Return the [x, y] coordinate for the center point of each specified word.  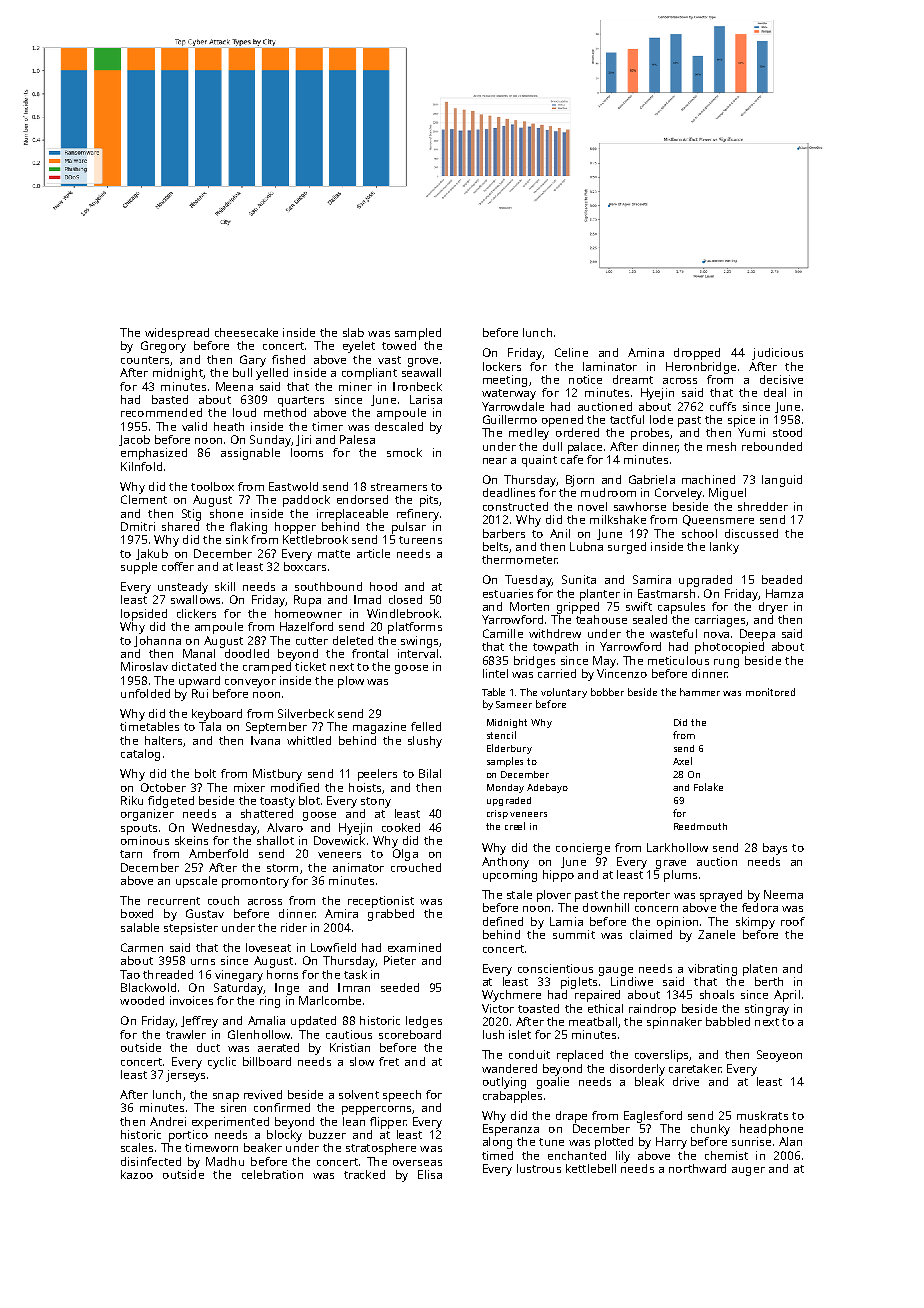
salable [140, 927]
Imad [367, 599]
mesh [721, 446]
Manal [199, 653]
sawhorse [640, 506]
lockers [502, 366]
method [285, 412]
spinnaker [674, 1023]
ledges [424, 1022]
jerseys [185, 1076]
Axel [682, 761]
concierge [583, 849]
